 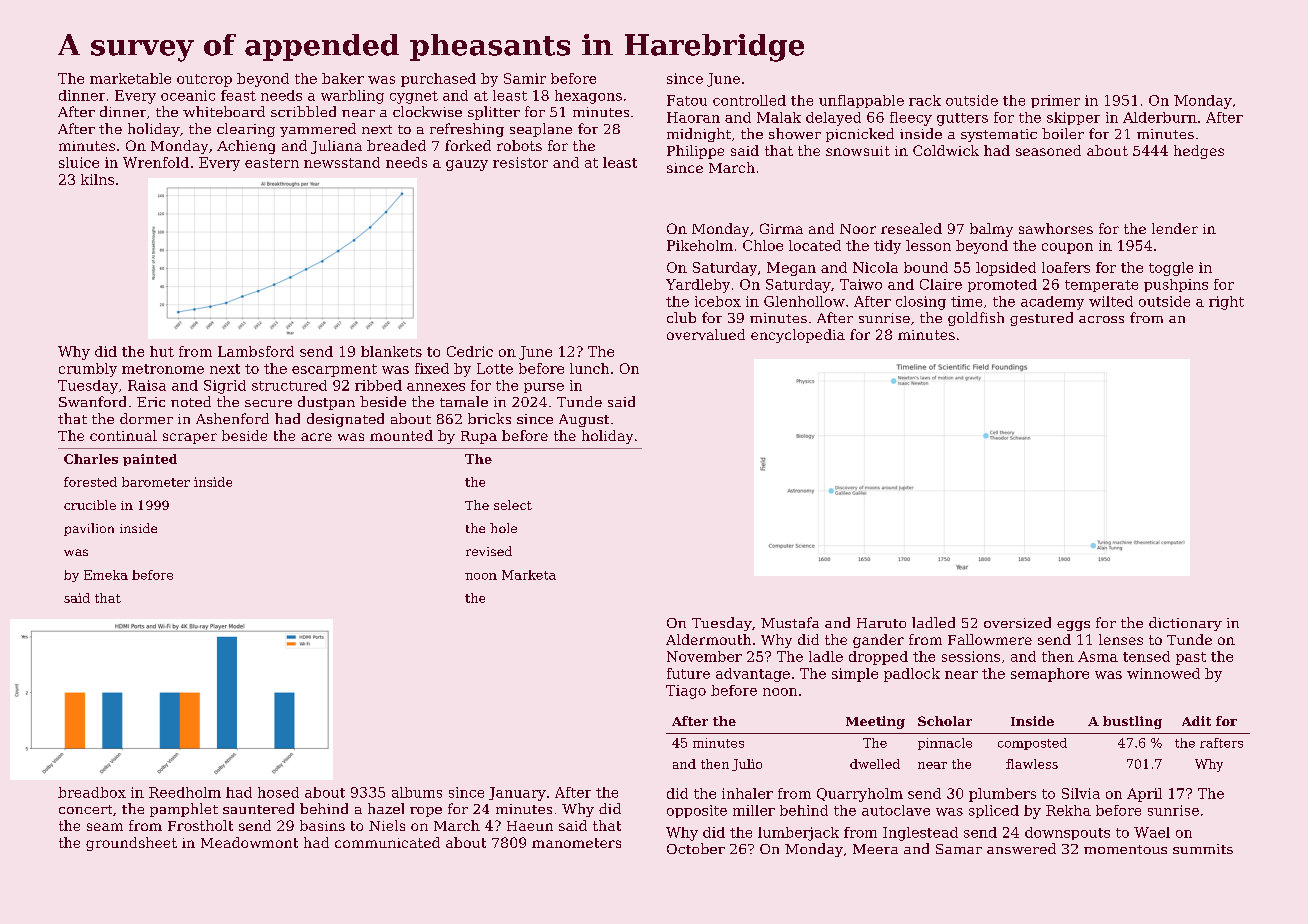 I want to click on manometers, so click(x=576, y=843).
